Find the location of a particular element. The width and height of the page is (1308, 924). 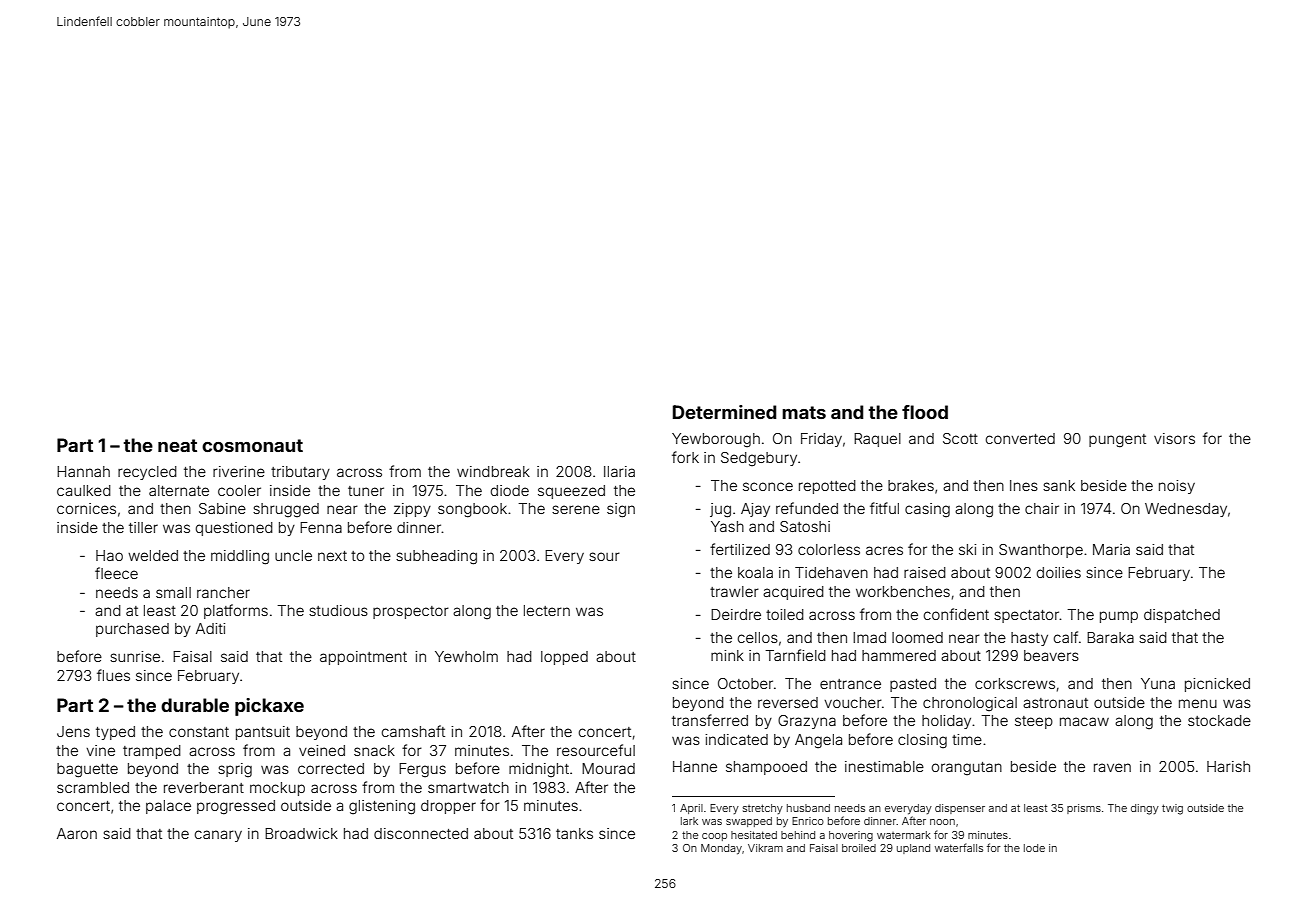

noisy is located at coordinates (1177, 487).
